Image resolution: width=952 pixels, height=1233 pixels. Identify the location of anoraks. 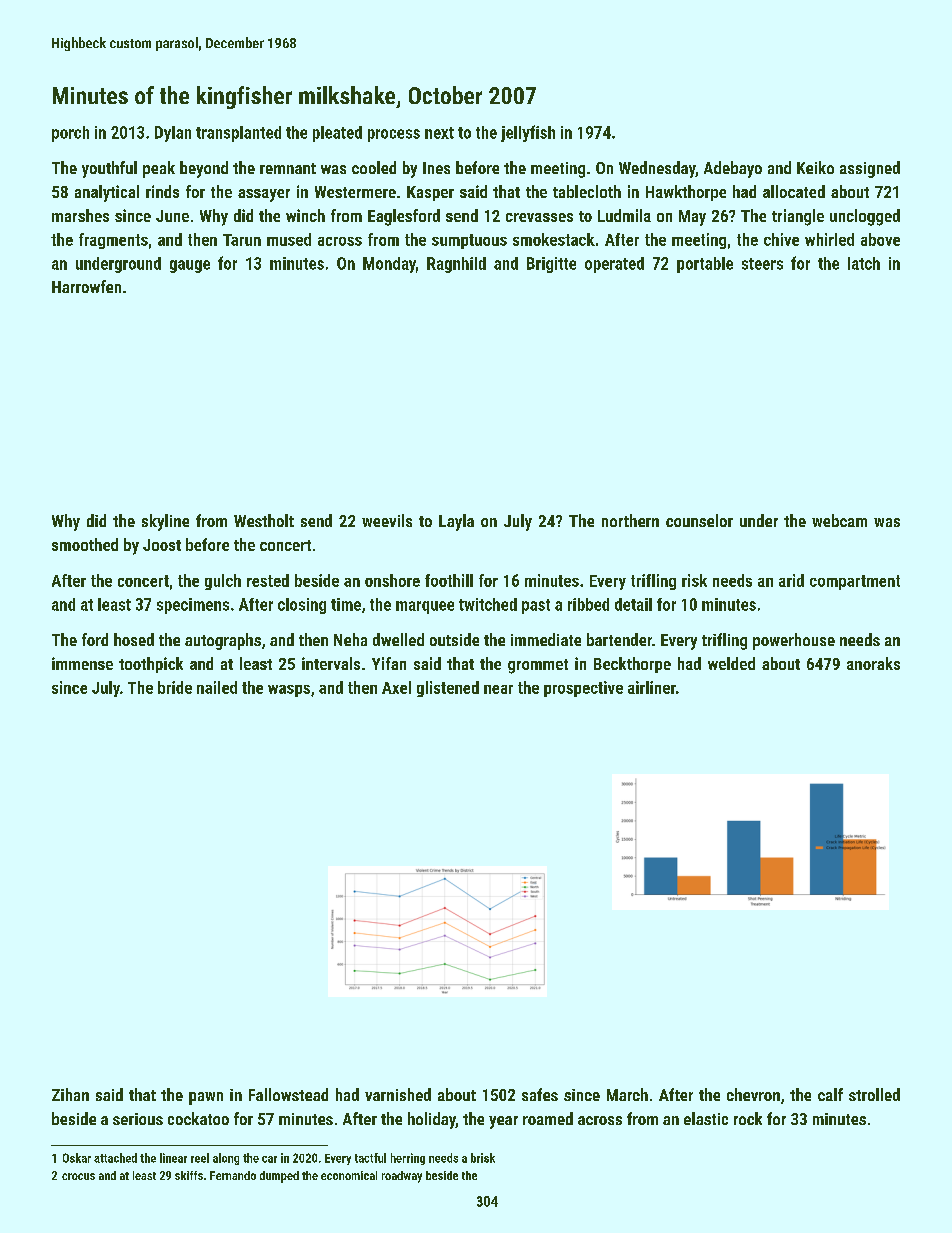
(873, 663).
